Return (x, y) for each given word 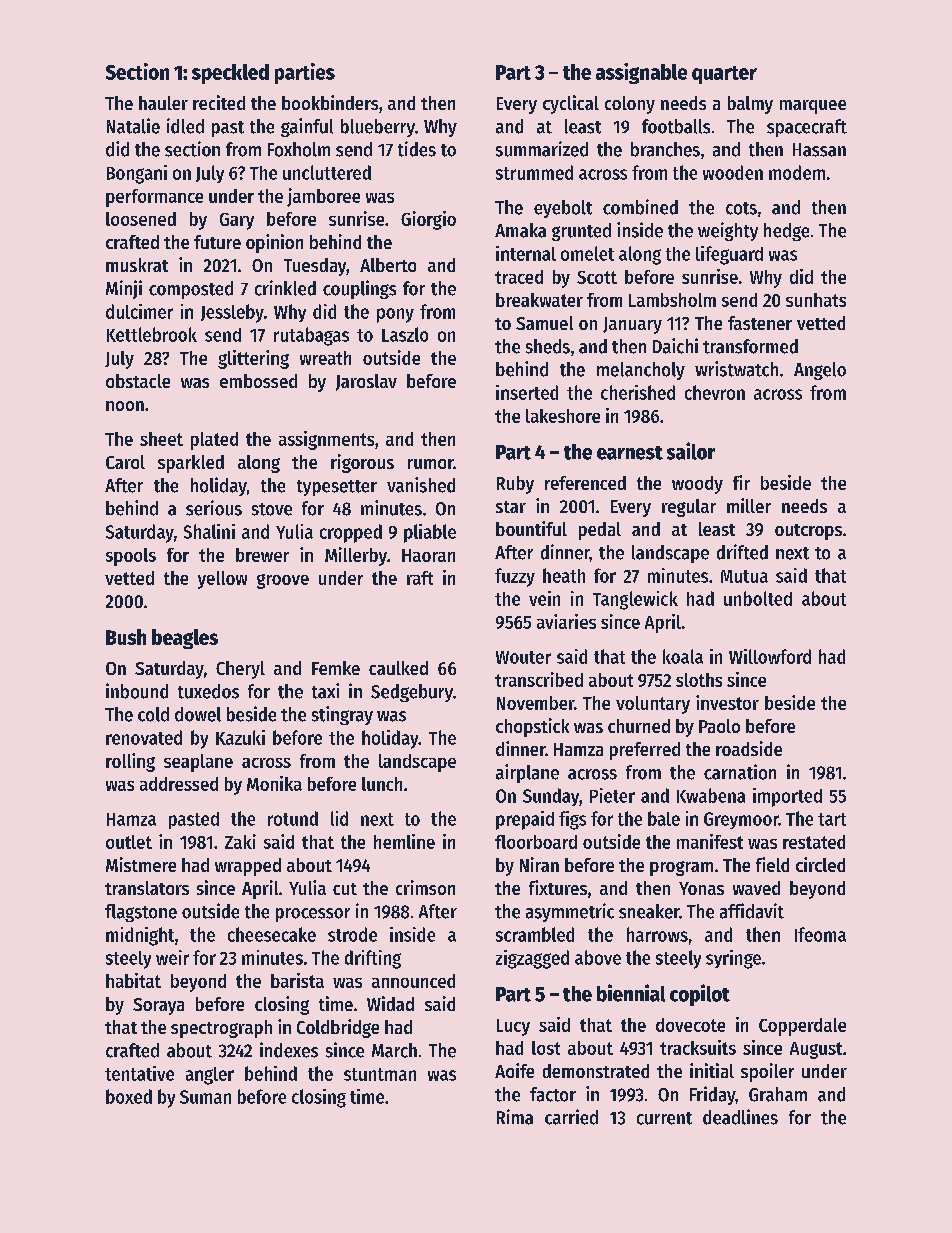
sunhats (816, 300)
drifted (742, 552)
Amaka (520, 230)
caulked (398, 668)
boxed (129, 1096)
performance (154, 198)
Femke (336, 668)
